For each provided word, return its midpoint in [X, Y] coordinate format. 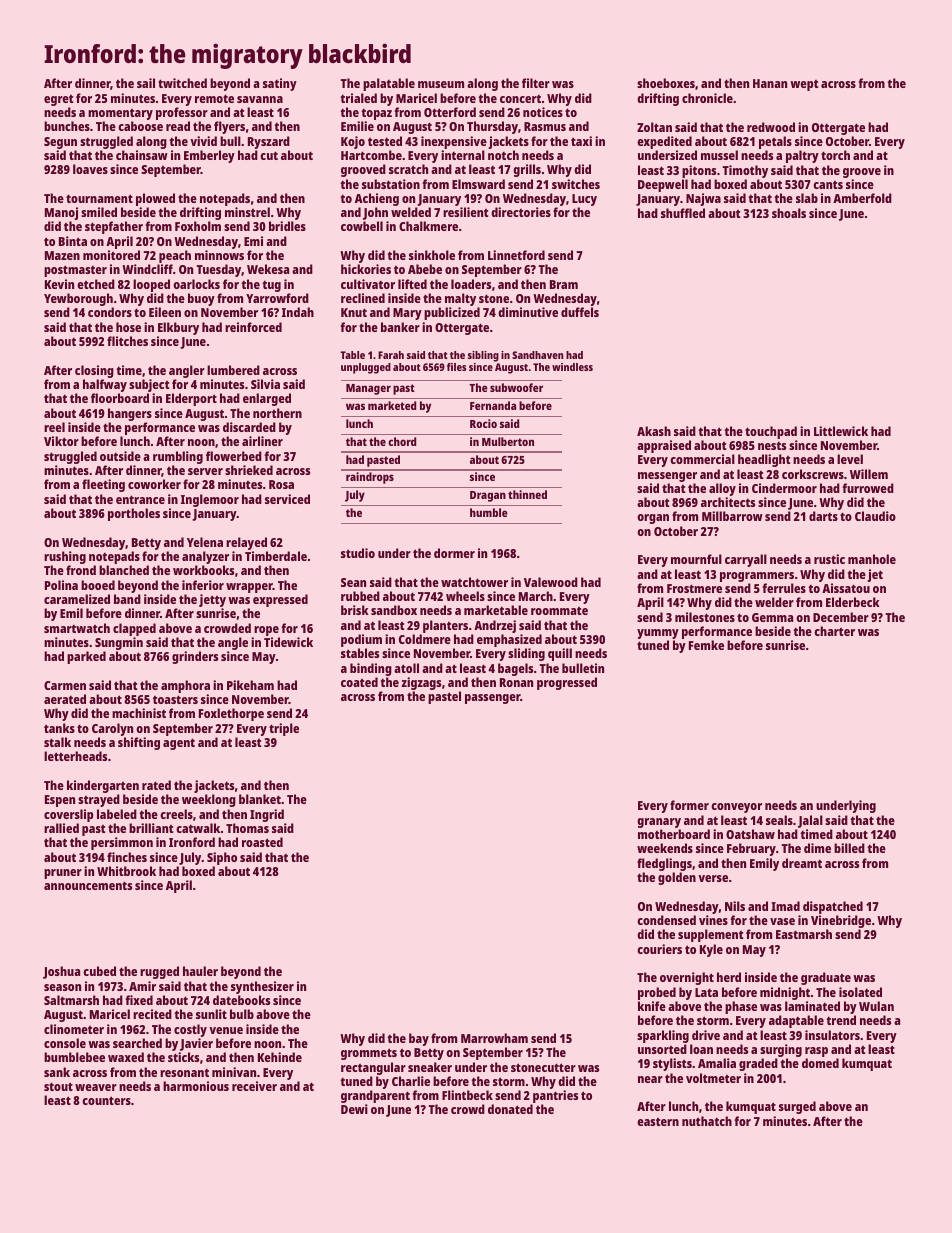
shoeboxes [666, 83]
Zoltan [654, 127]
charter [834, 631]
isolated [860, 992]
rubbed [360, 596]
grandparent [375, 1096]
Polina [61, 585]
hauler [200, 971]
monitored [111, 255]
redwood [771, 127]
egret [58, 100]
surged [797, 1107]
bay [419, 1039]
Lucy [584, 200]
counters [106, 1100]
